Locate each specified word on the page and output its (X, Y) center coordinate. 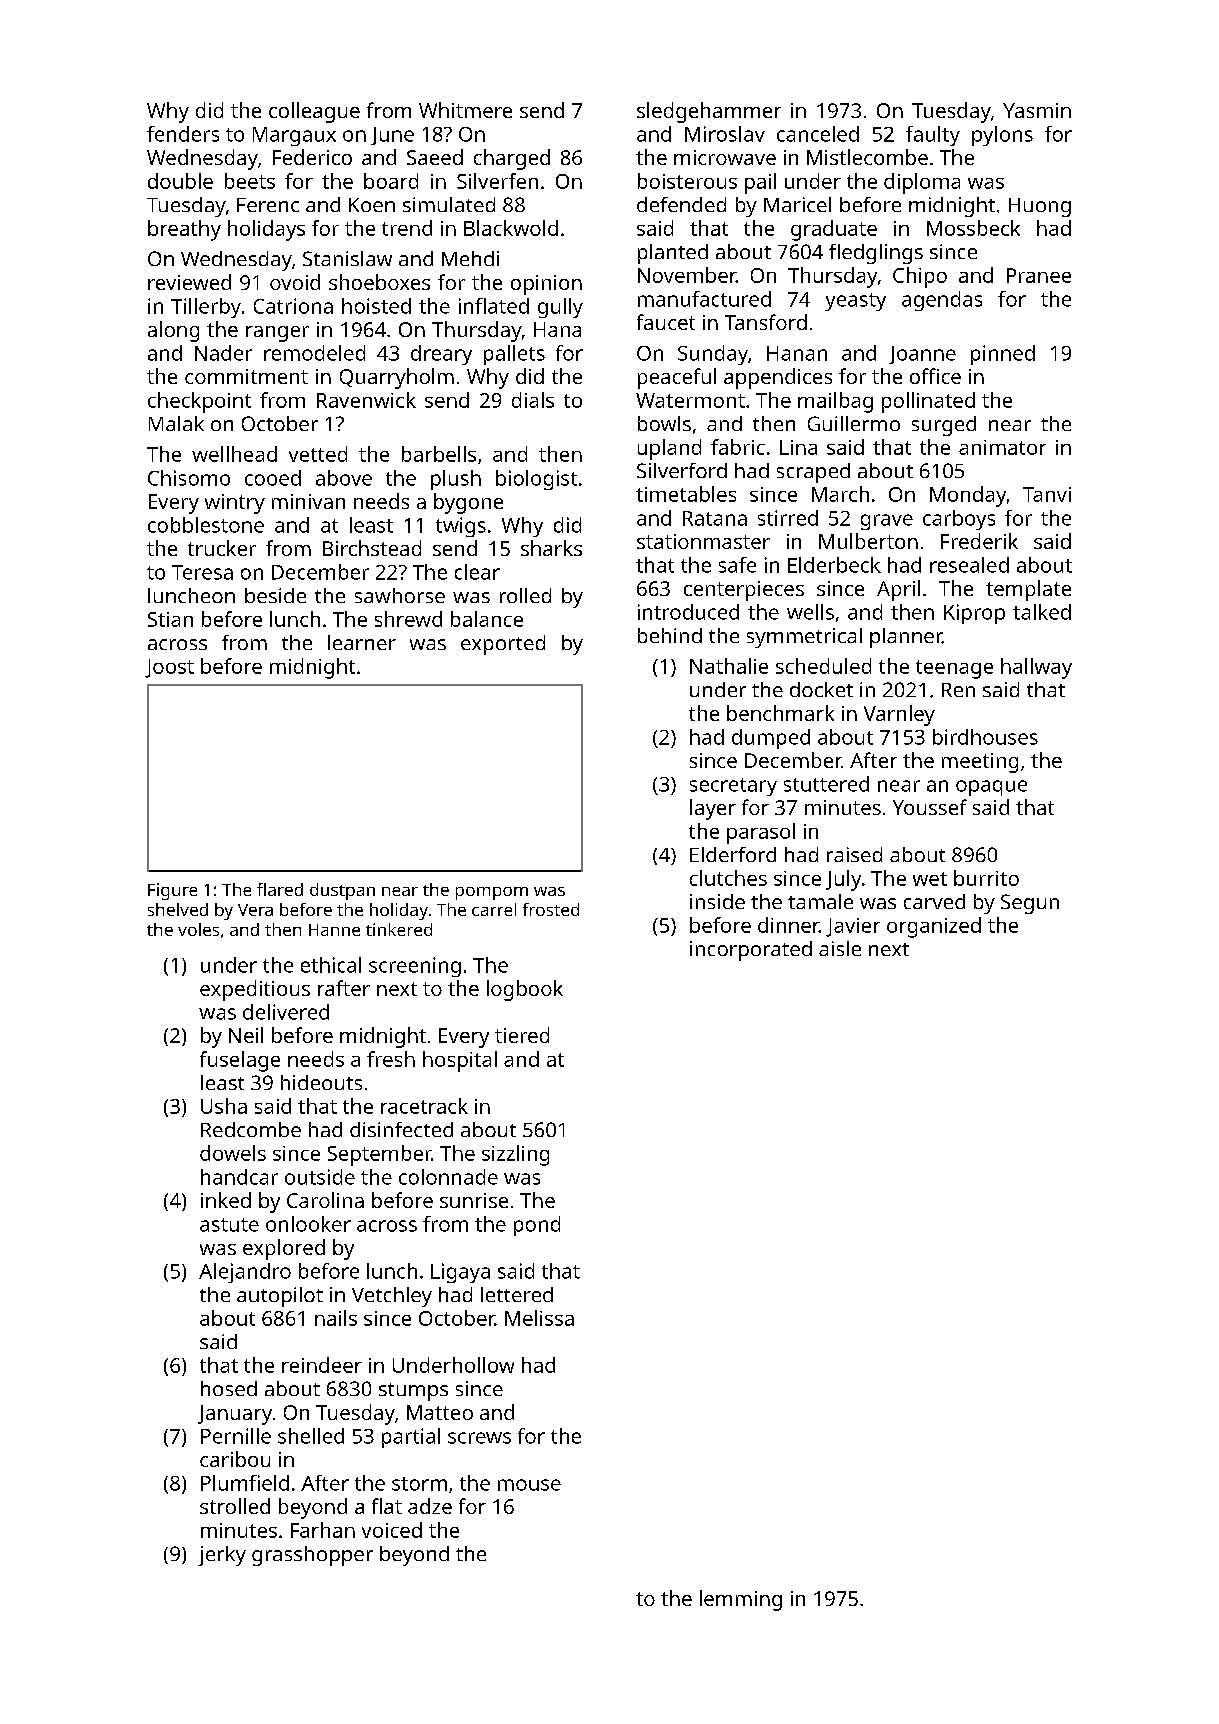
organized (934, 927)
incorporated (751, 951)
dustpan (342, 891)
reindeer (322, 1365)
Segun (1030, 904)
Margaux (294, 136)
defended (681, 204)
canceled (818, 134)
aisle (840, 948)
